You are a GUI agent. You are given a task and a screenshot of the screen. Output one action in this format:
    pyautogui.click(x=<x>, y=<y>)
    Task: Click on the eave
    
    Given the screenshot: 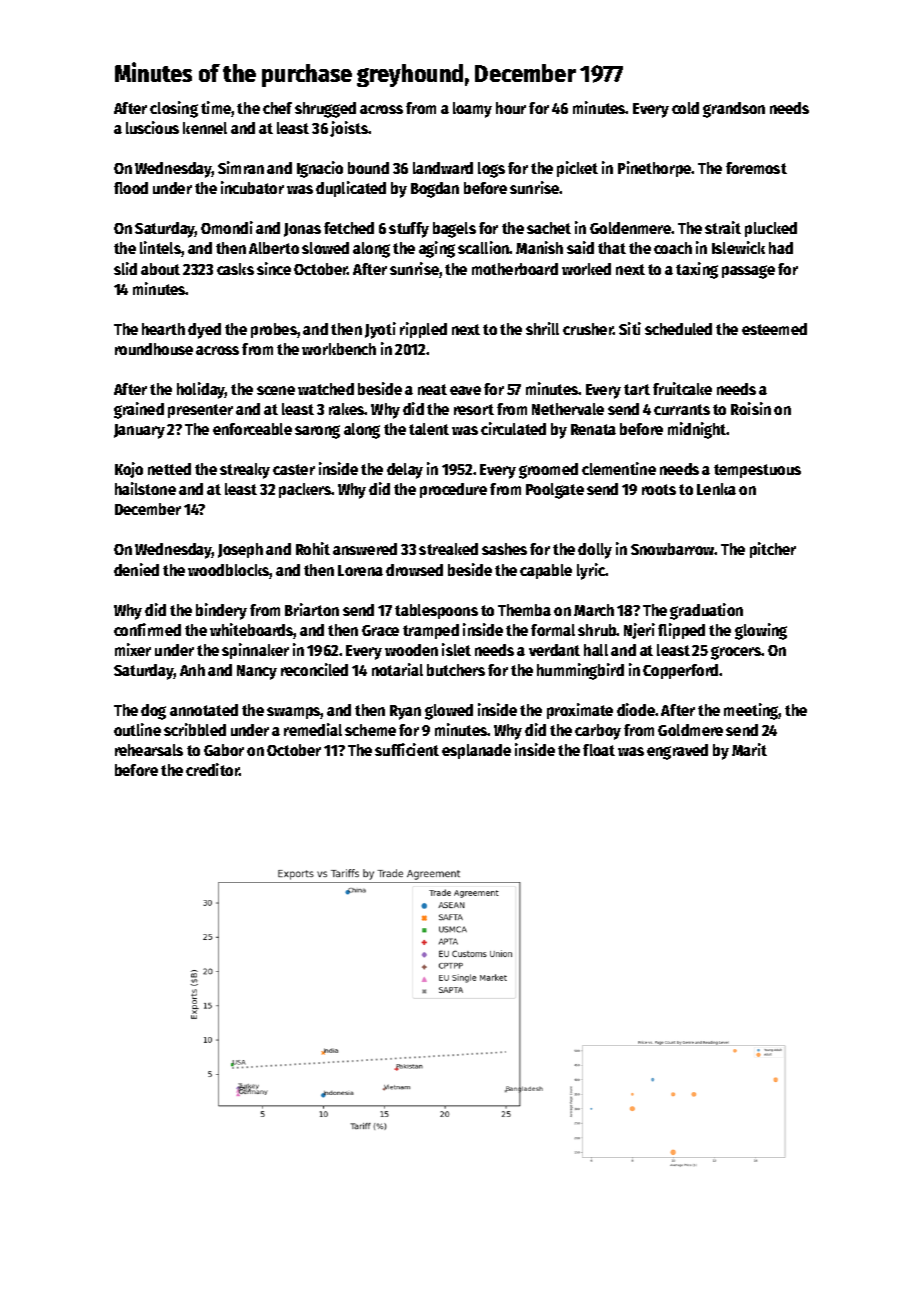 What is the action you would take?
    pyautogui.click(x=465, y=390)
